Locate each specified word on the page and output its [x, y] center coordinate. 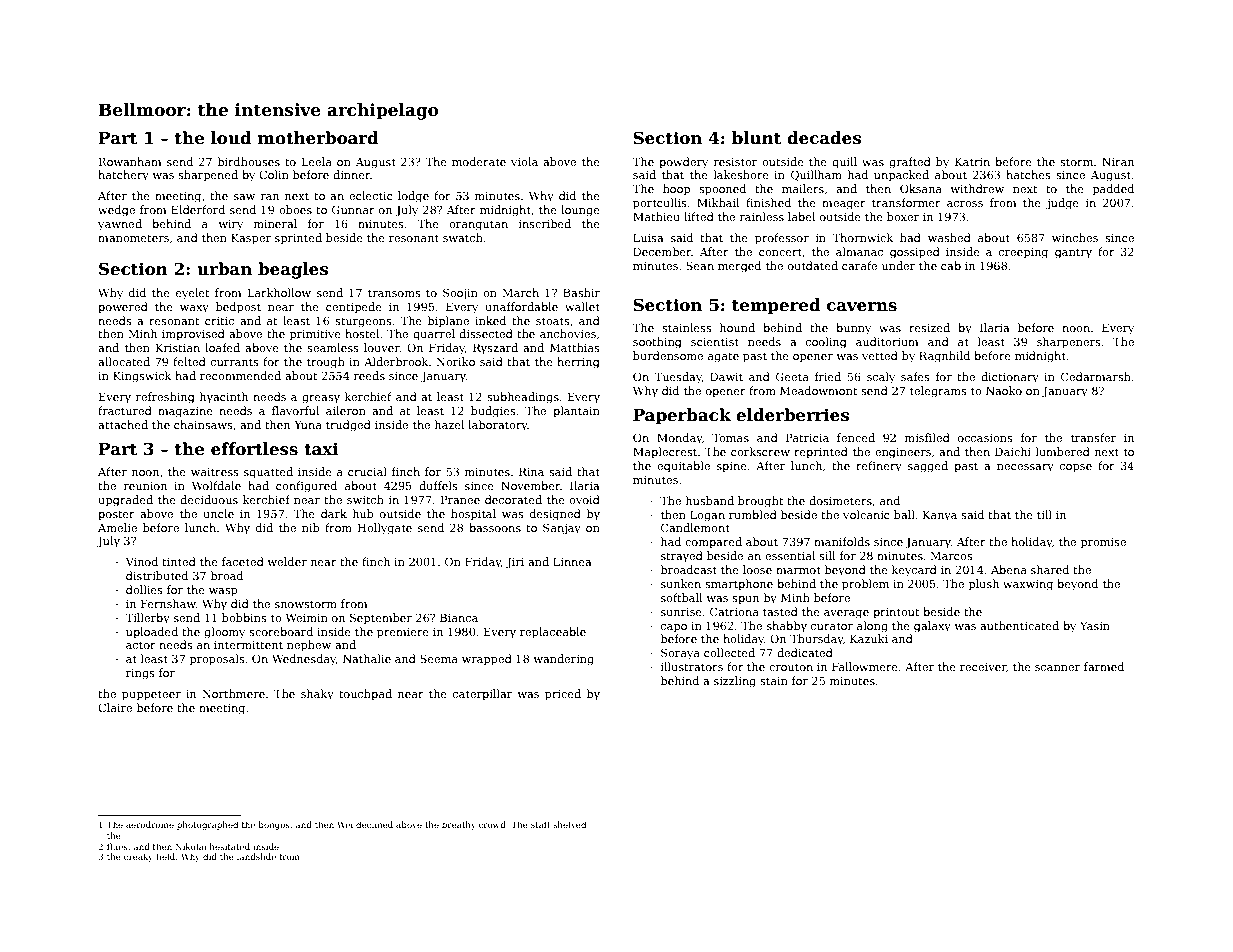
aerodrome [150, 824]
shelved [569, 824]
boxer [903, 216]
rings [140, 674]
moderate [479, 161]
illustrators [692, 666]
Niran [1118, 161]
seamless [333, 347]
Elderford [198, 209]
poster [116, 515]
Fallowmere [865, 666]
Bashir [581, 292]
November [530, 485]
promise [1103, 543]
